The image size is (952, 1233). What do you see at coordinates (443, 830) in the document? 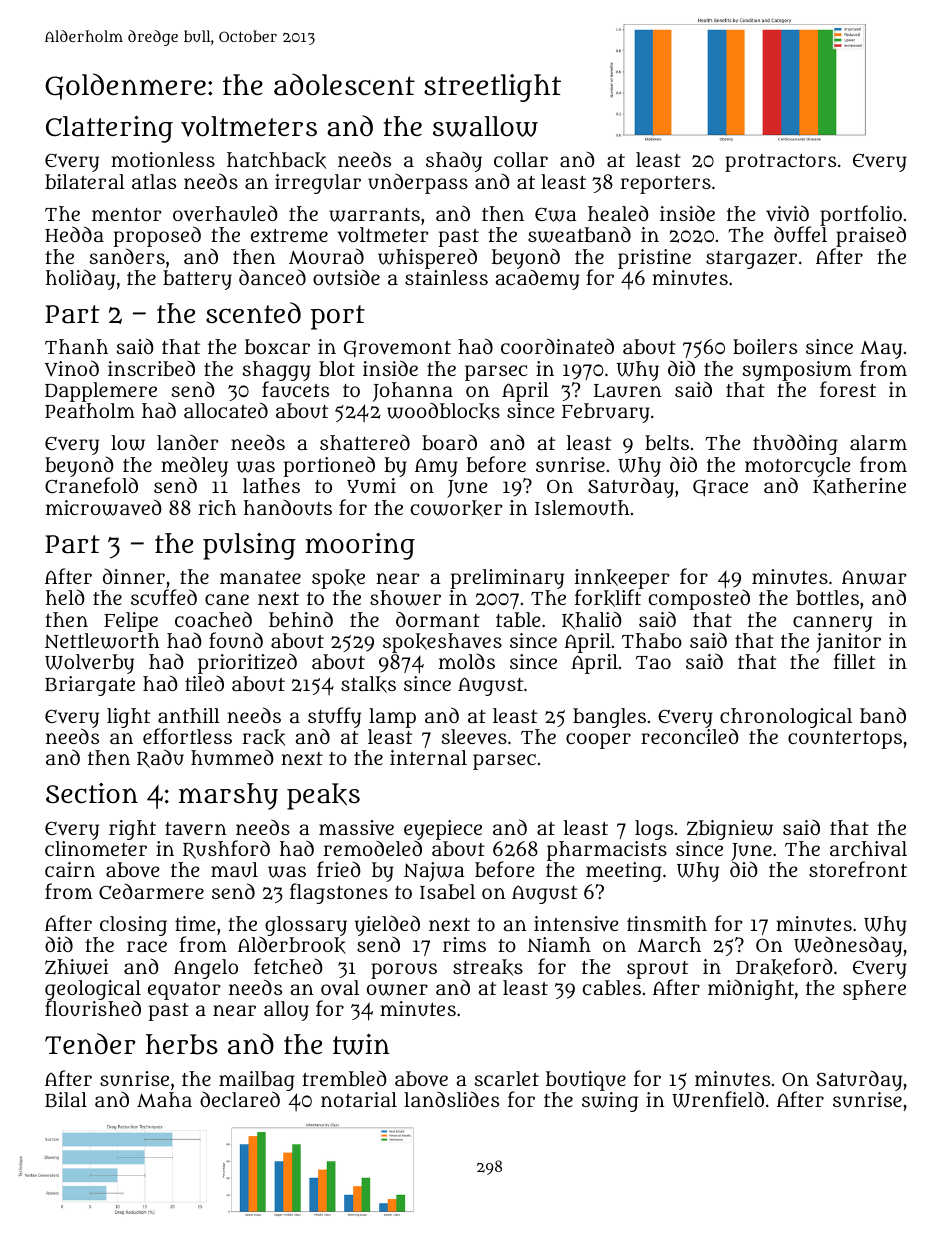
I see `eyepiece` at bounding box center [443, 830].
